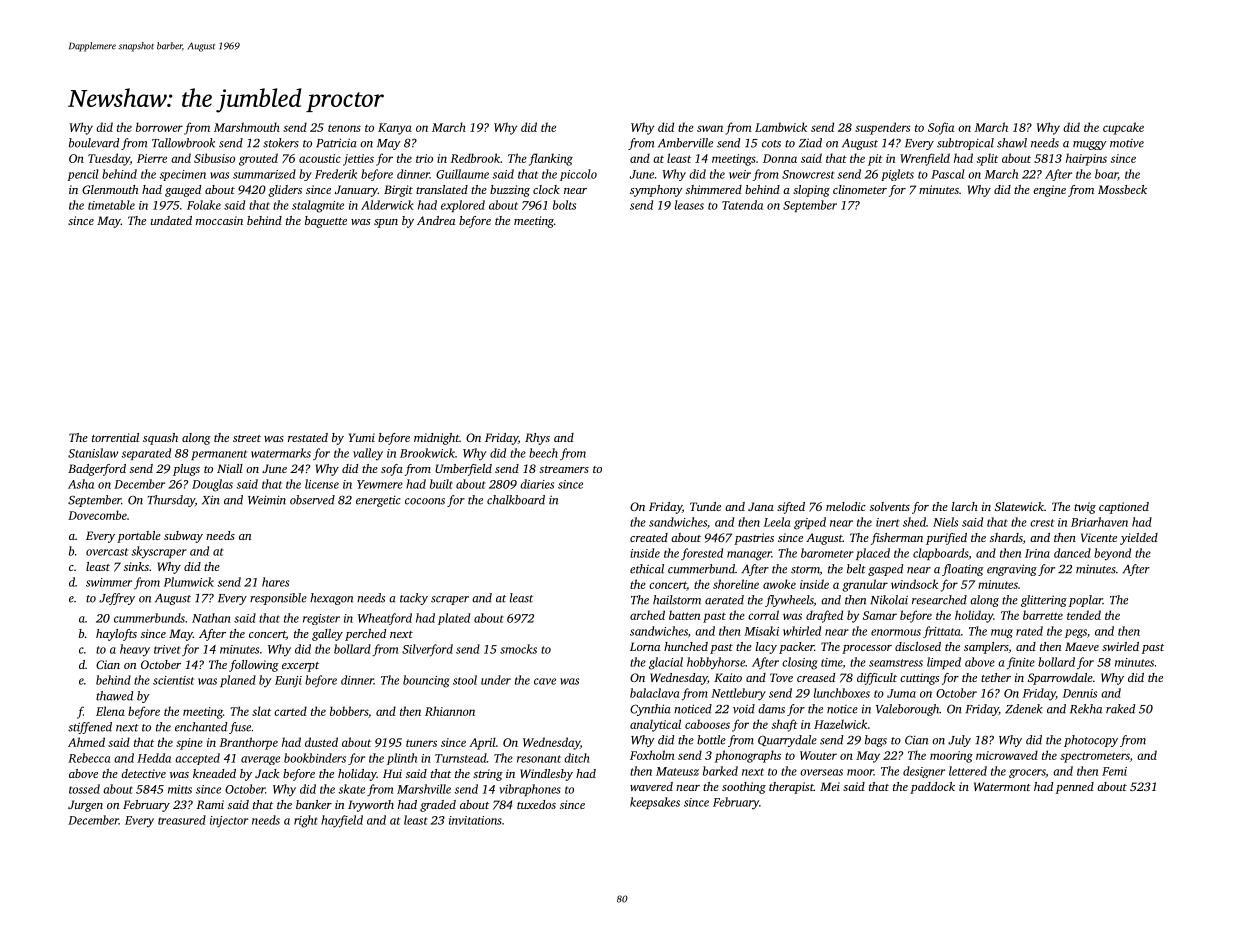 The image size is (1233, 952). What do you see at coordinates (742, 205) in the image?
I see `Tatenda` at bounding box center [742, 205].
